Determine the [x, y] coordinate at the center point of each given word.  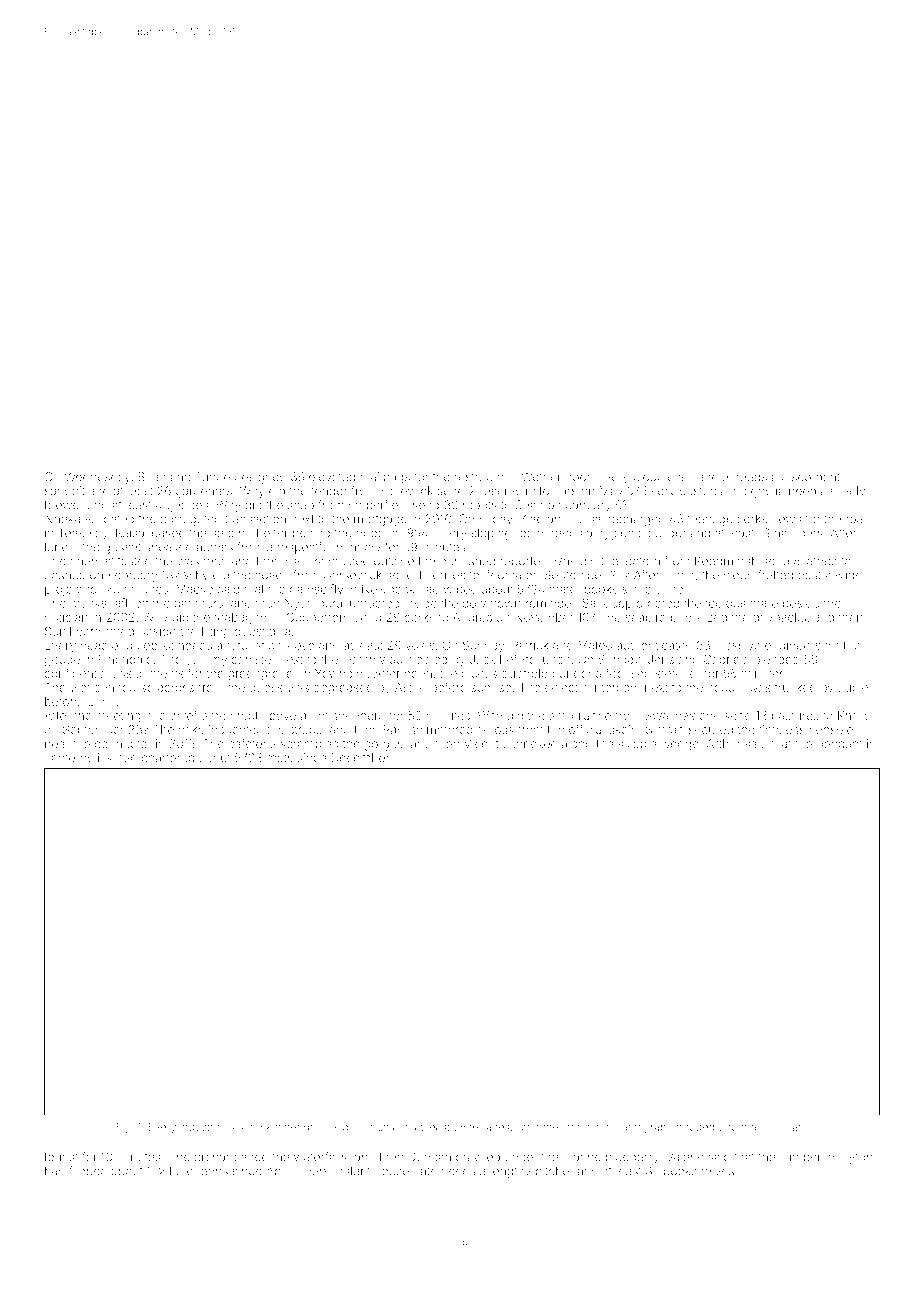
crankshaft [99, 603]
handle [709, 477]
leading [346, 1128]
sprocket [260, 1128]
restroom [479, 477]
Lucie [853, 687]
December [360, 758]
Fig [124, 1128]
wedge [680, 745]
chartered [168, 758]
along [577, 745]
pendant [840, 745]
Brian [152, 477]
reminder [551, 603]
